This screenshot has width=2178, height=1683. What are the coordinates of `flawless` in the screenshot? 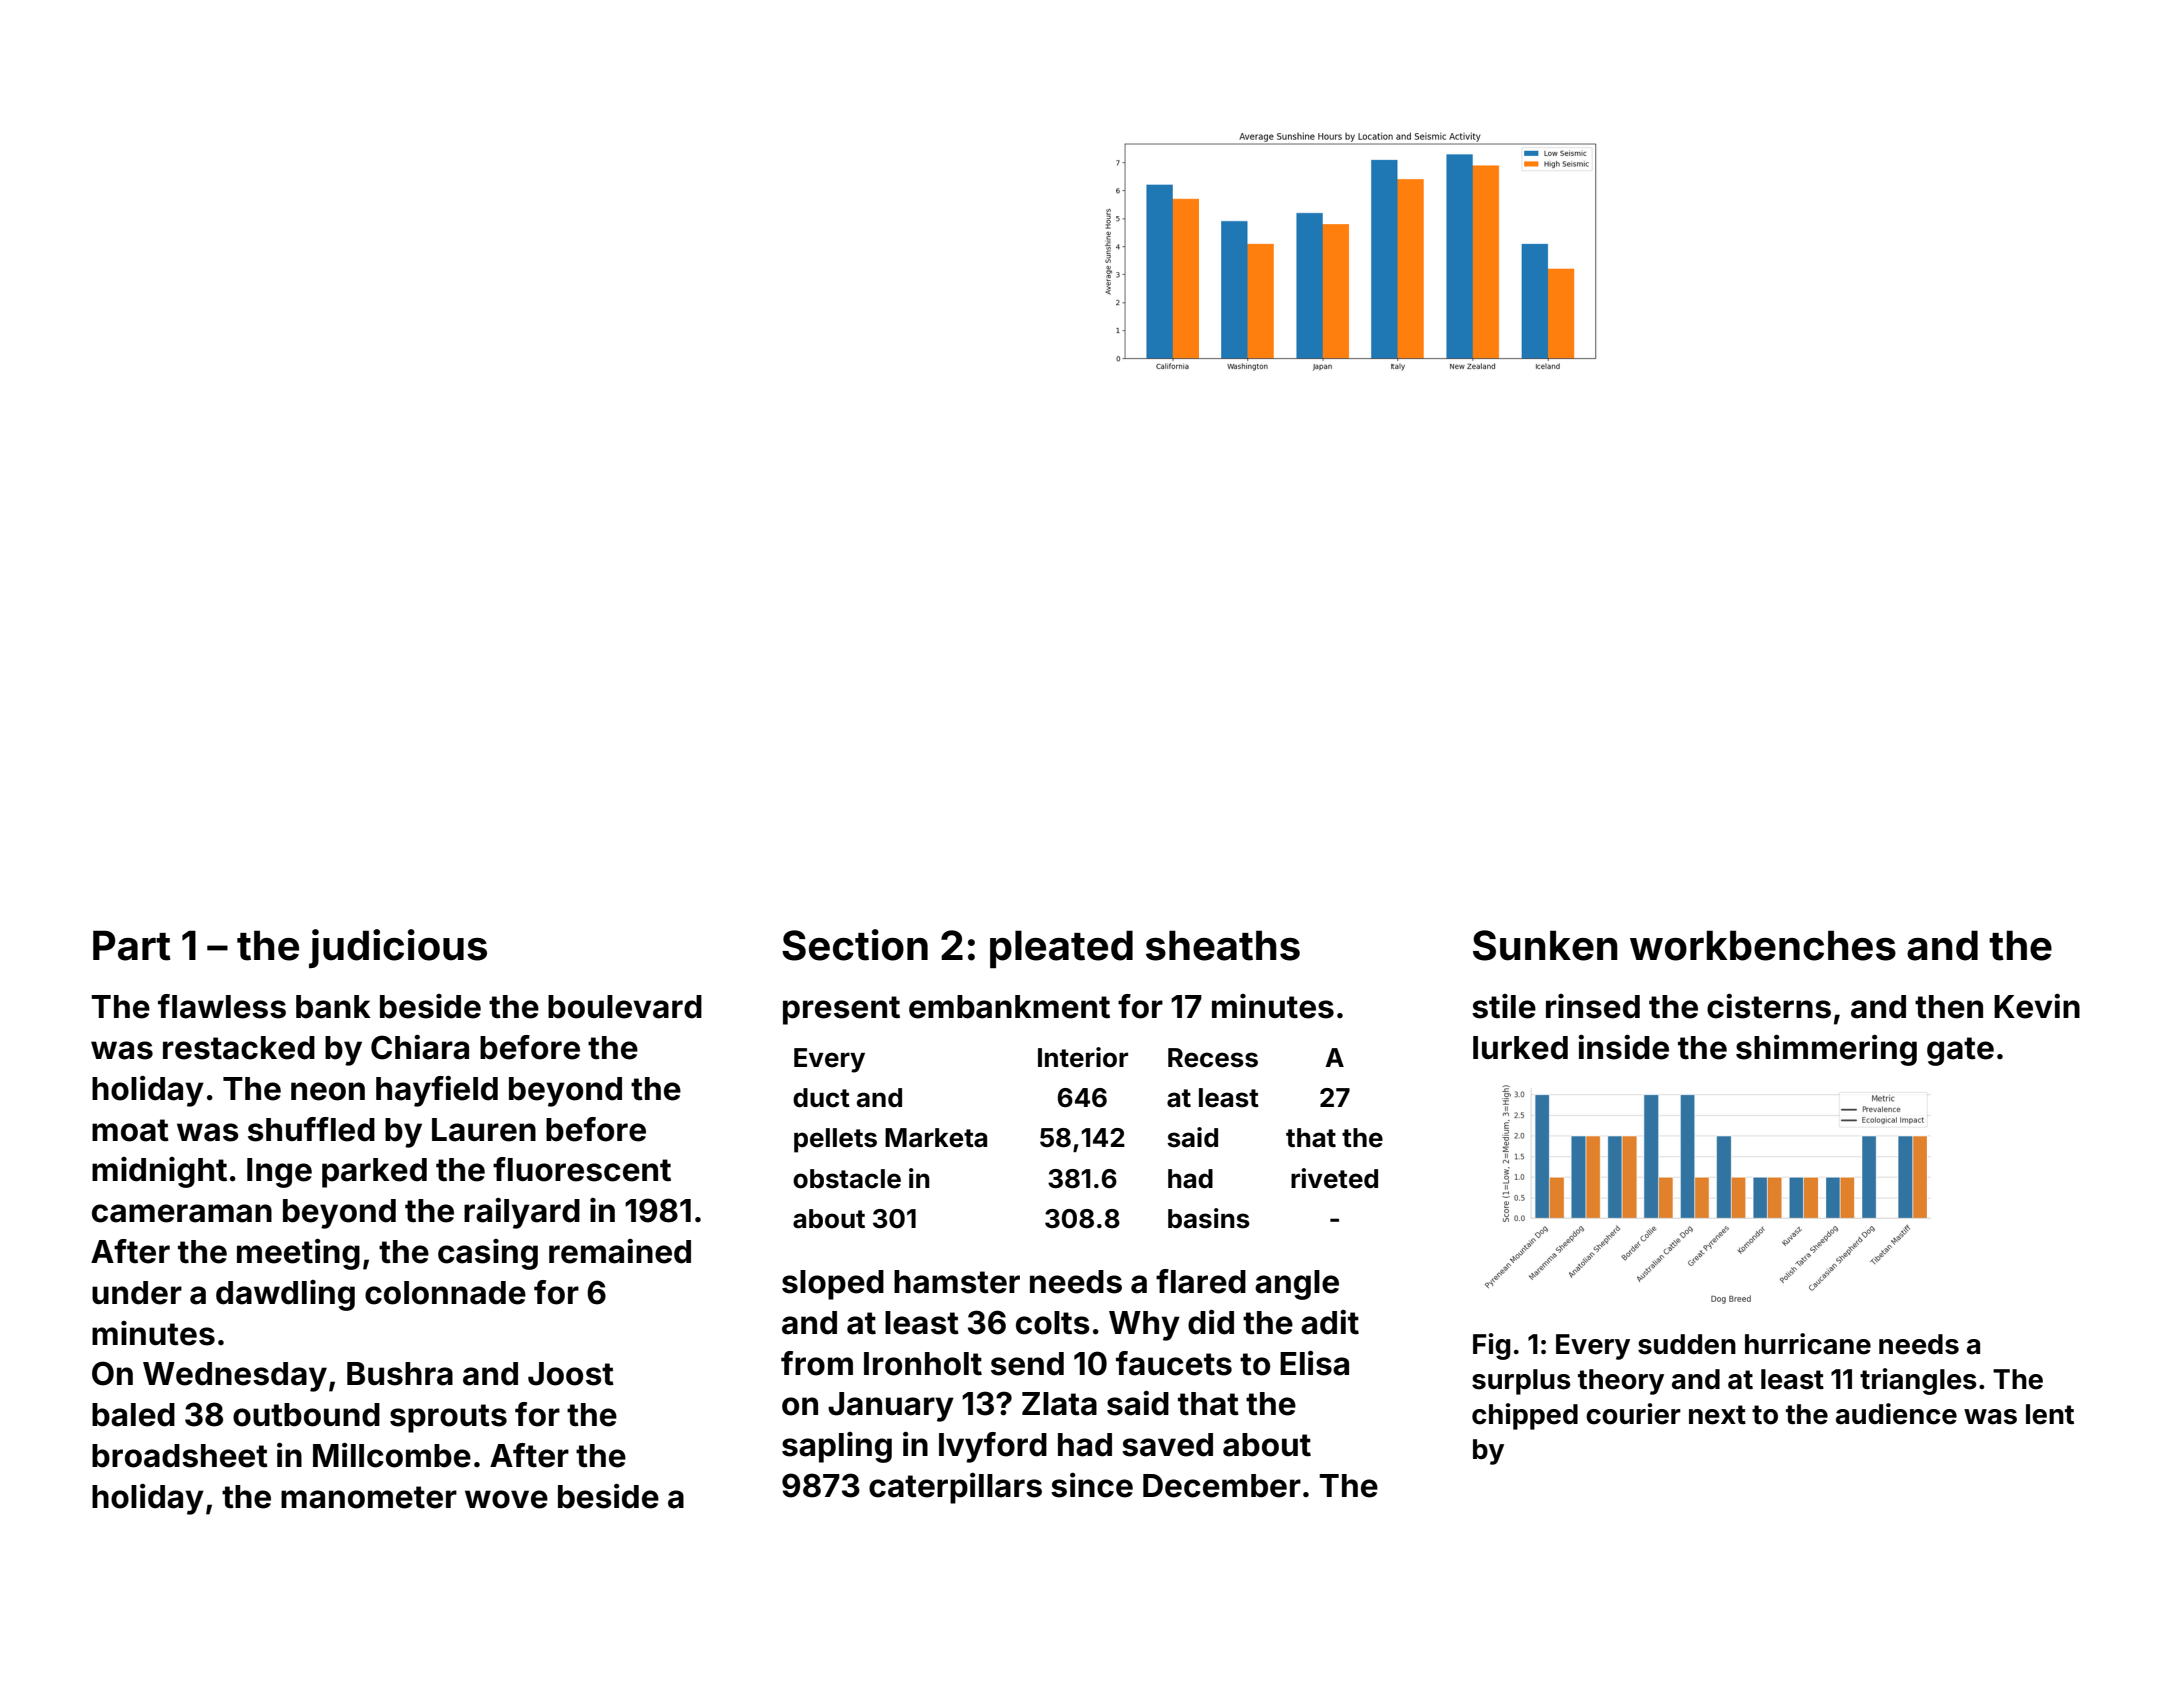 It's located at (222, 1006).
